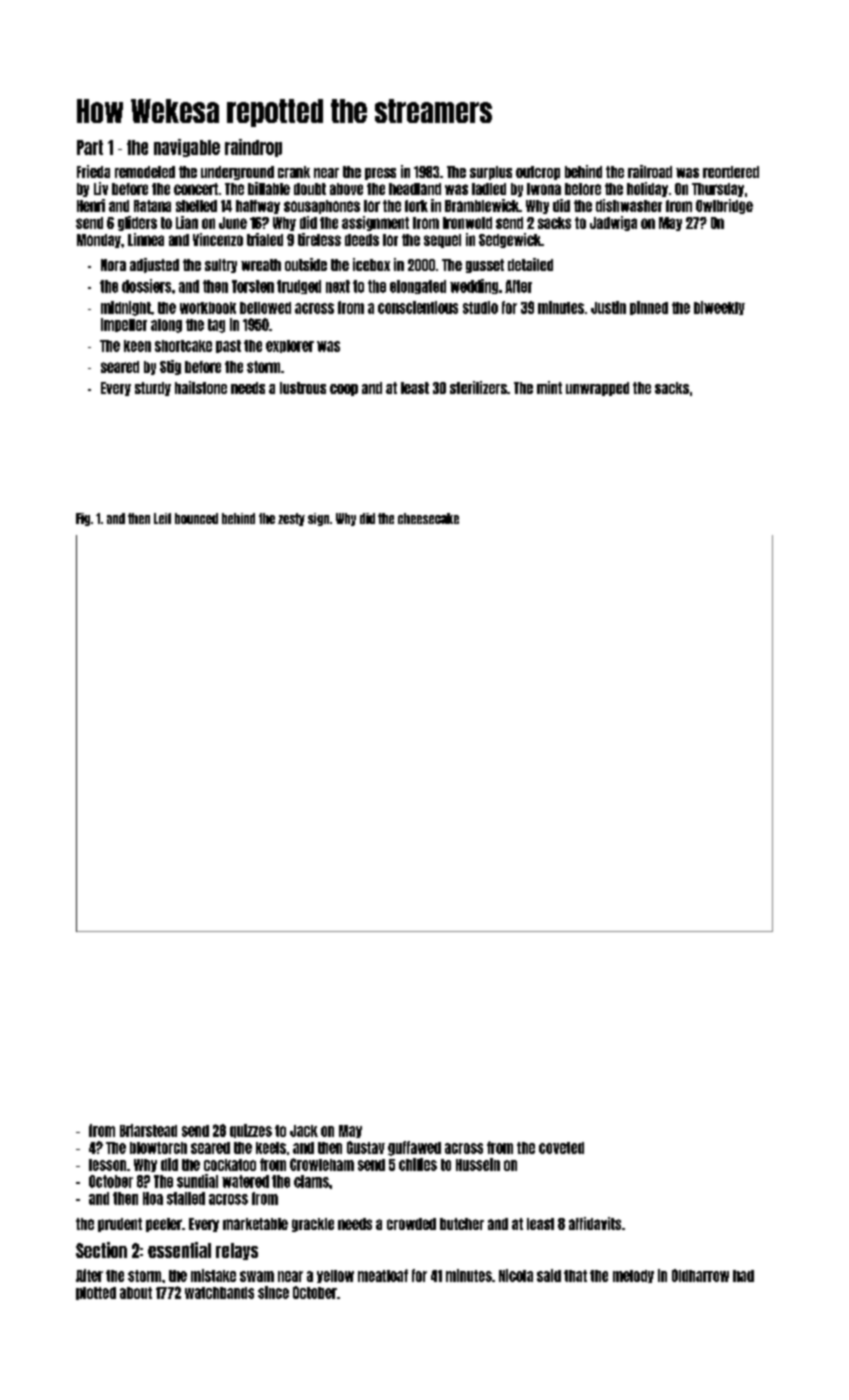  What do you see at coordinates (258, 207) in the page?
I see `halfway` at bounding box center [258, 207].
